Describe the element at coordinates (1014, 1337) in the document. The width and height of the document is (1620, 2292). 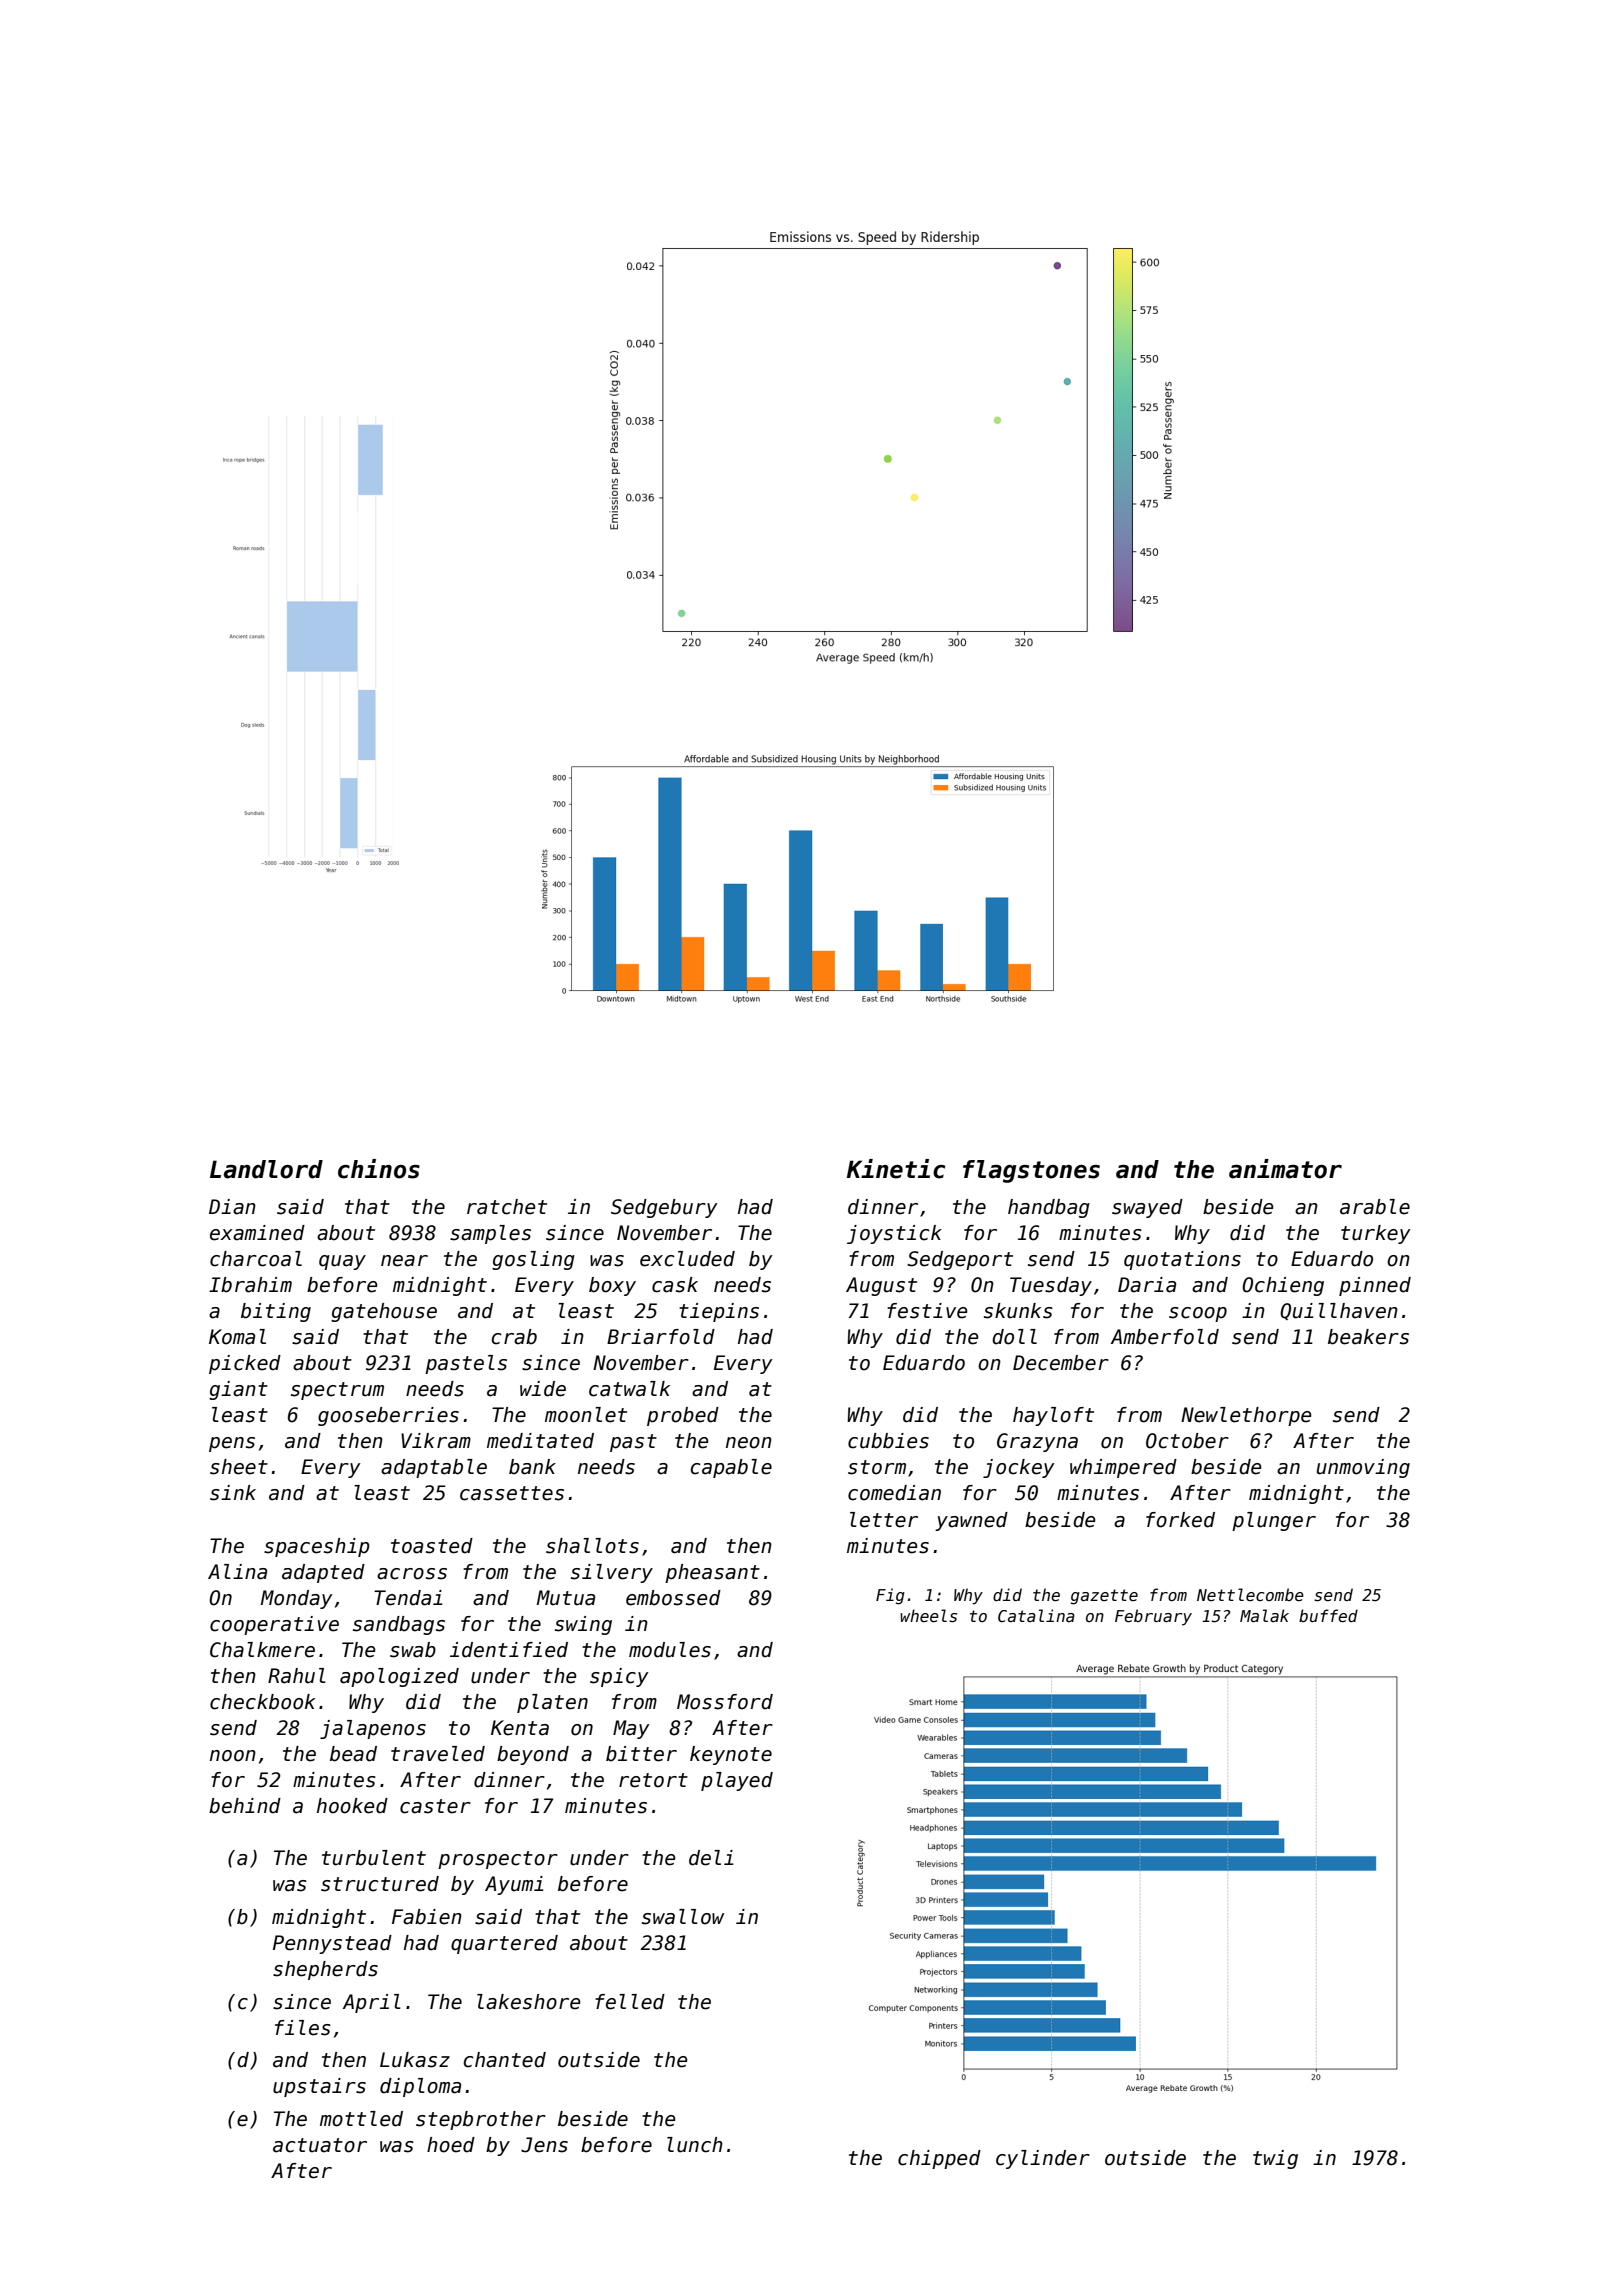
I see `doll` at that location.
